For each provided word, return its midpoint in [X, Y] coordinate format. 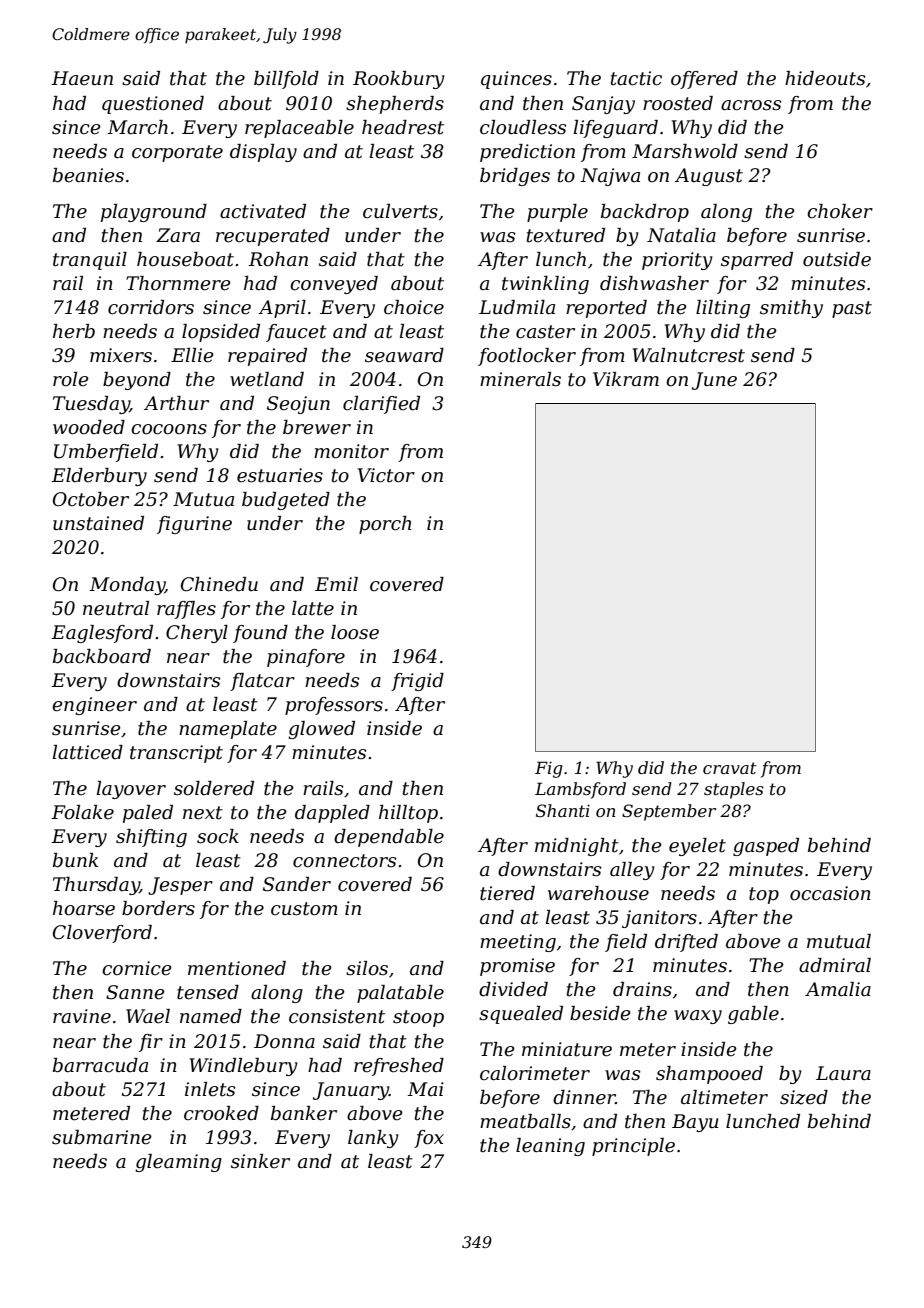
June [714, 381]
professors [334, 706]
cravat [730, 768]
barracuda [100, 1065]
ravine [82, 1016]
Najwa [610, 177]
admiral [835, 965]
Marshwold [685, 151]
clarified [381, 405]
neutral [116, 608]
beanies [88, 175]
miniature [567, 1049]
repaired [267, 357]
